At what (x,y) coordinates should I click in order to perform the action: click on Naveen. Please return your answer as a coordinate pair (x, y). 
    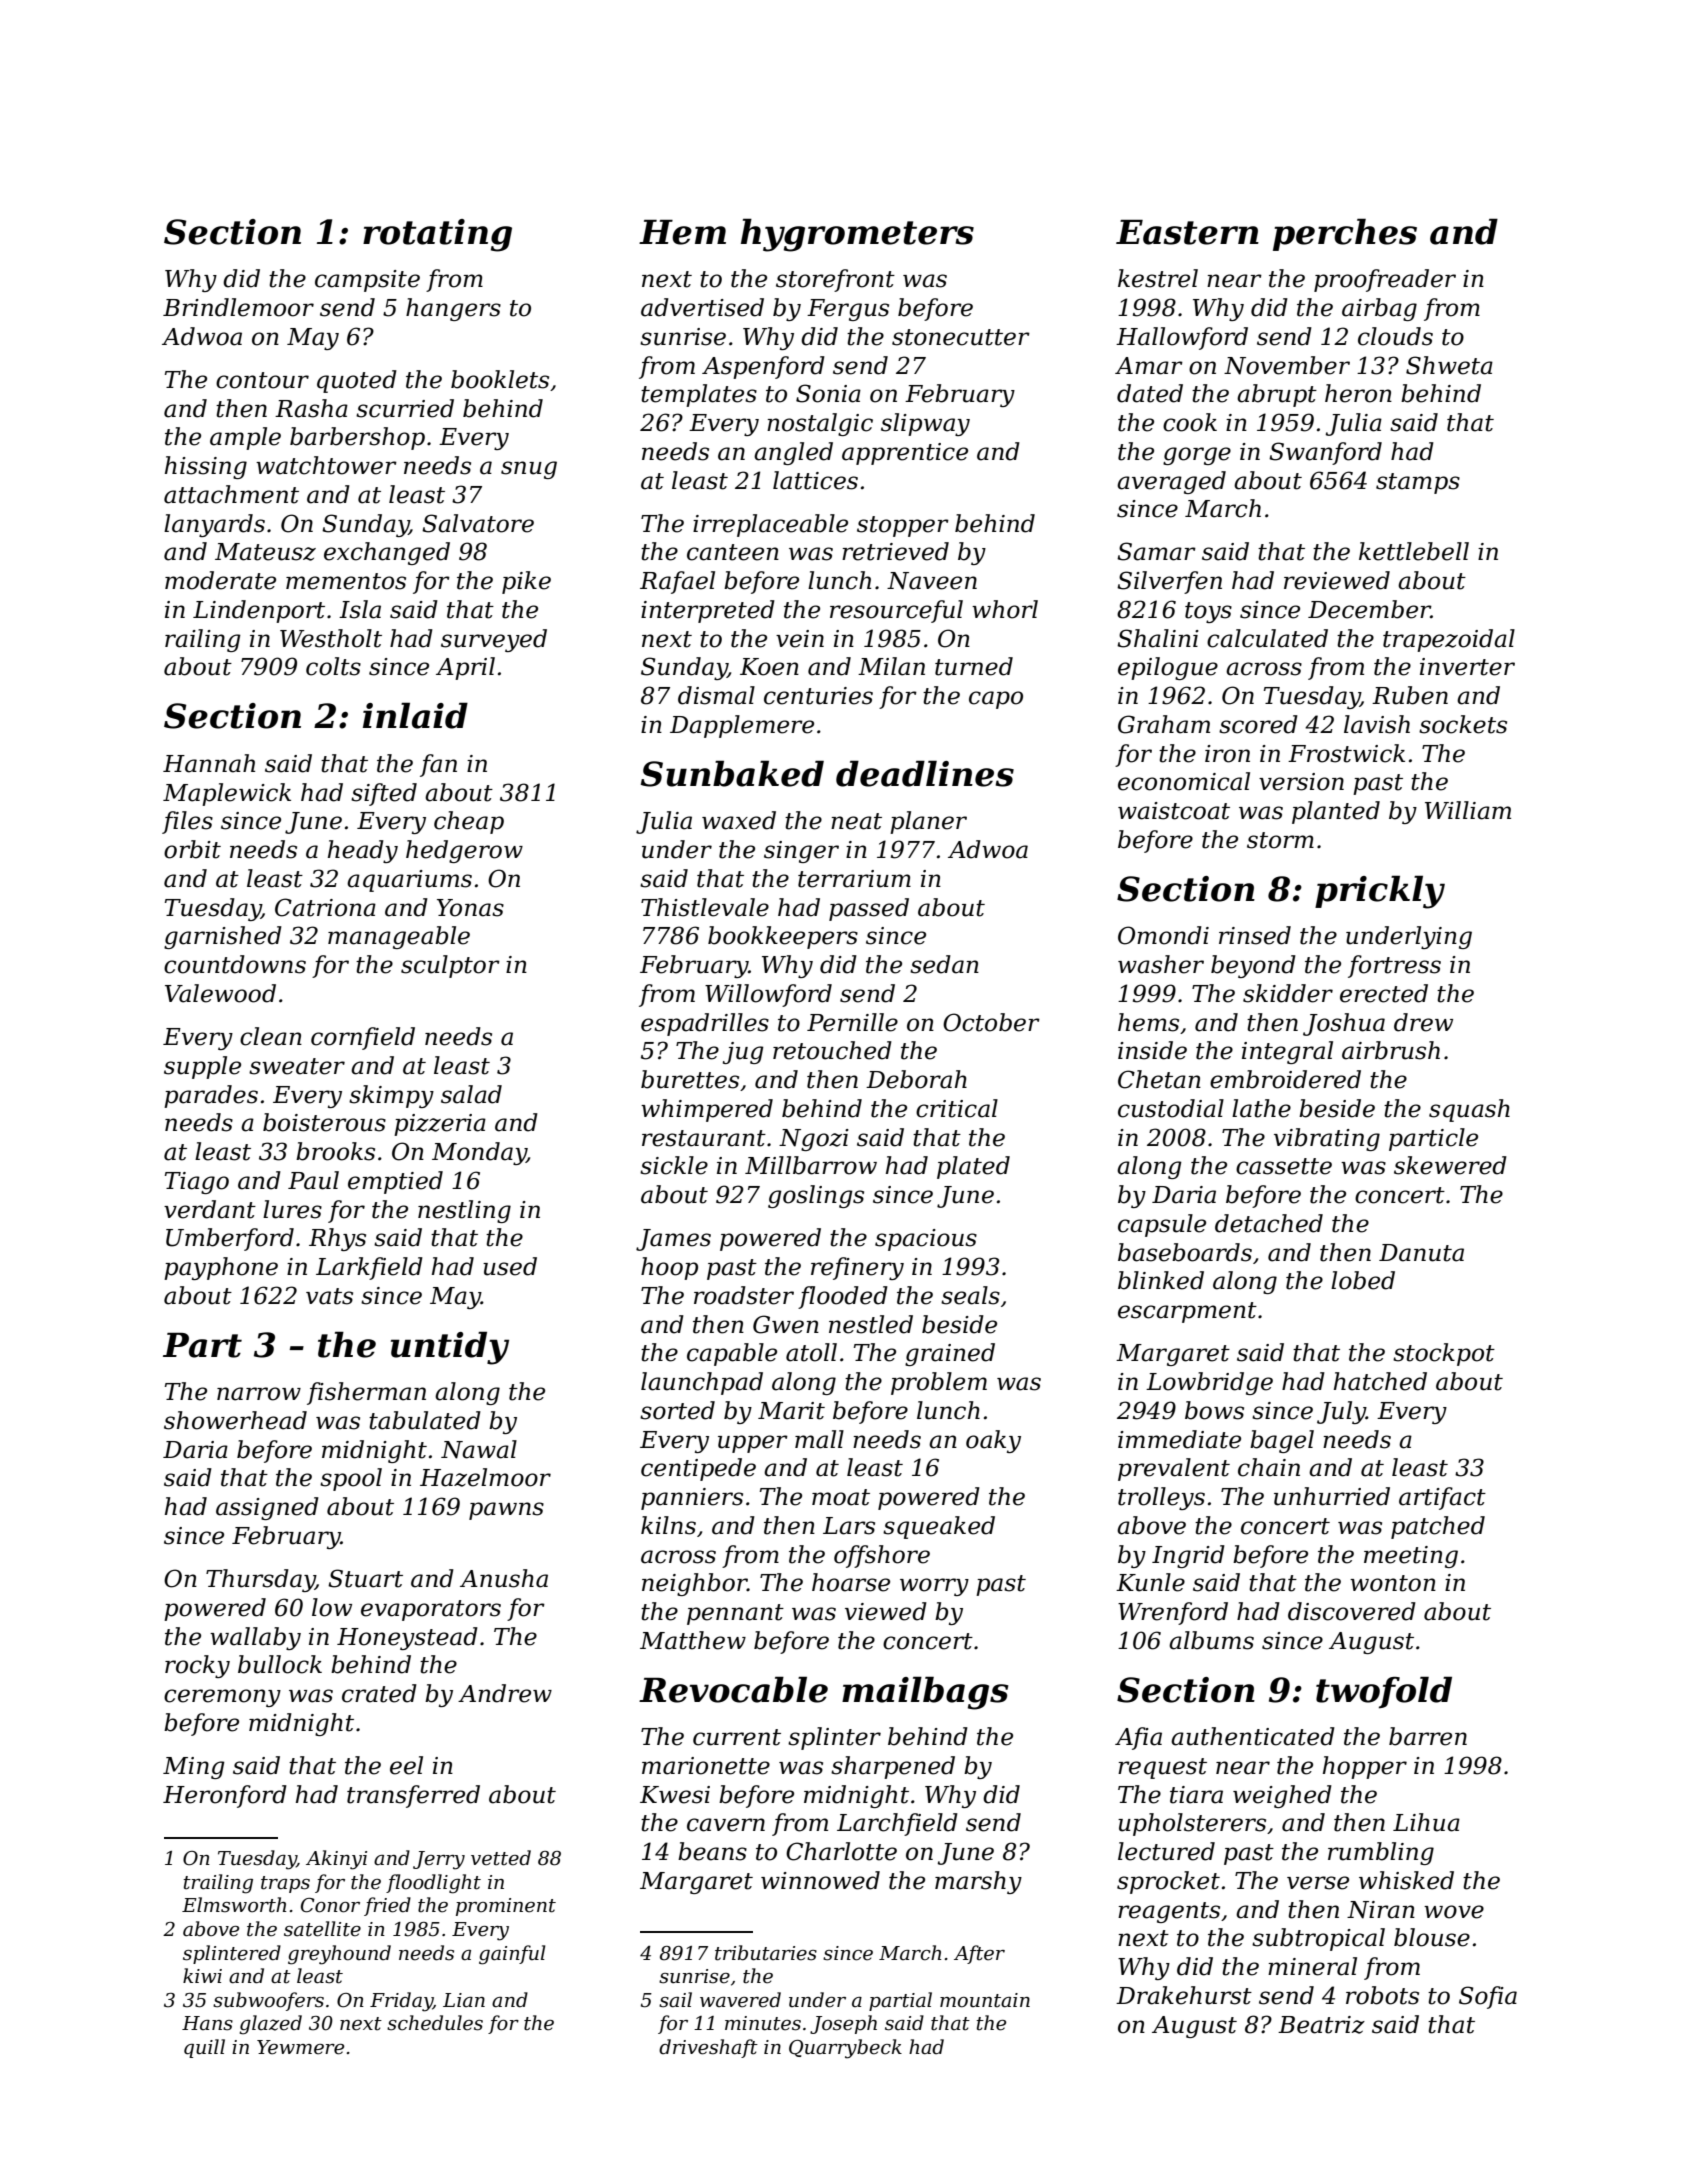
    Looking at the image, I should click on (932, 581).
